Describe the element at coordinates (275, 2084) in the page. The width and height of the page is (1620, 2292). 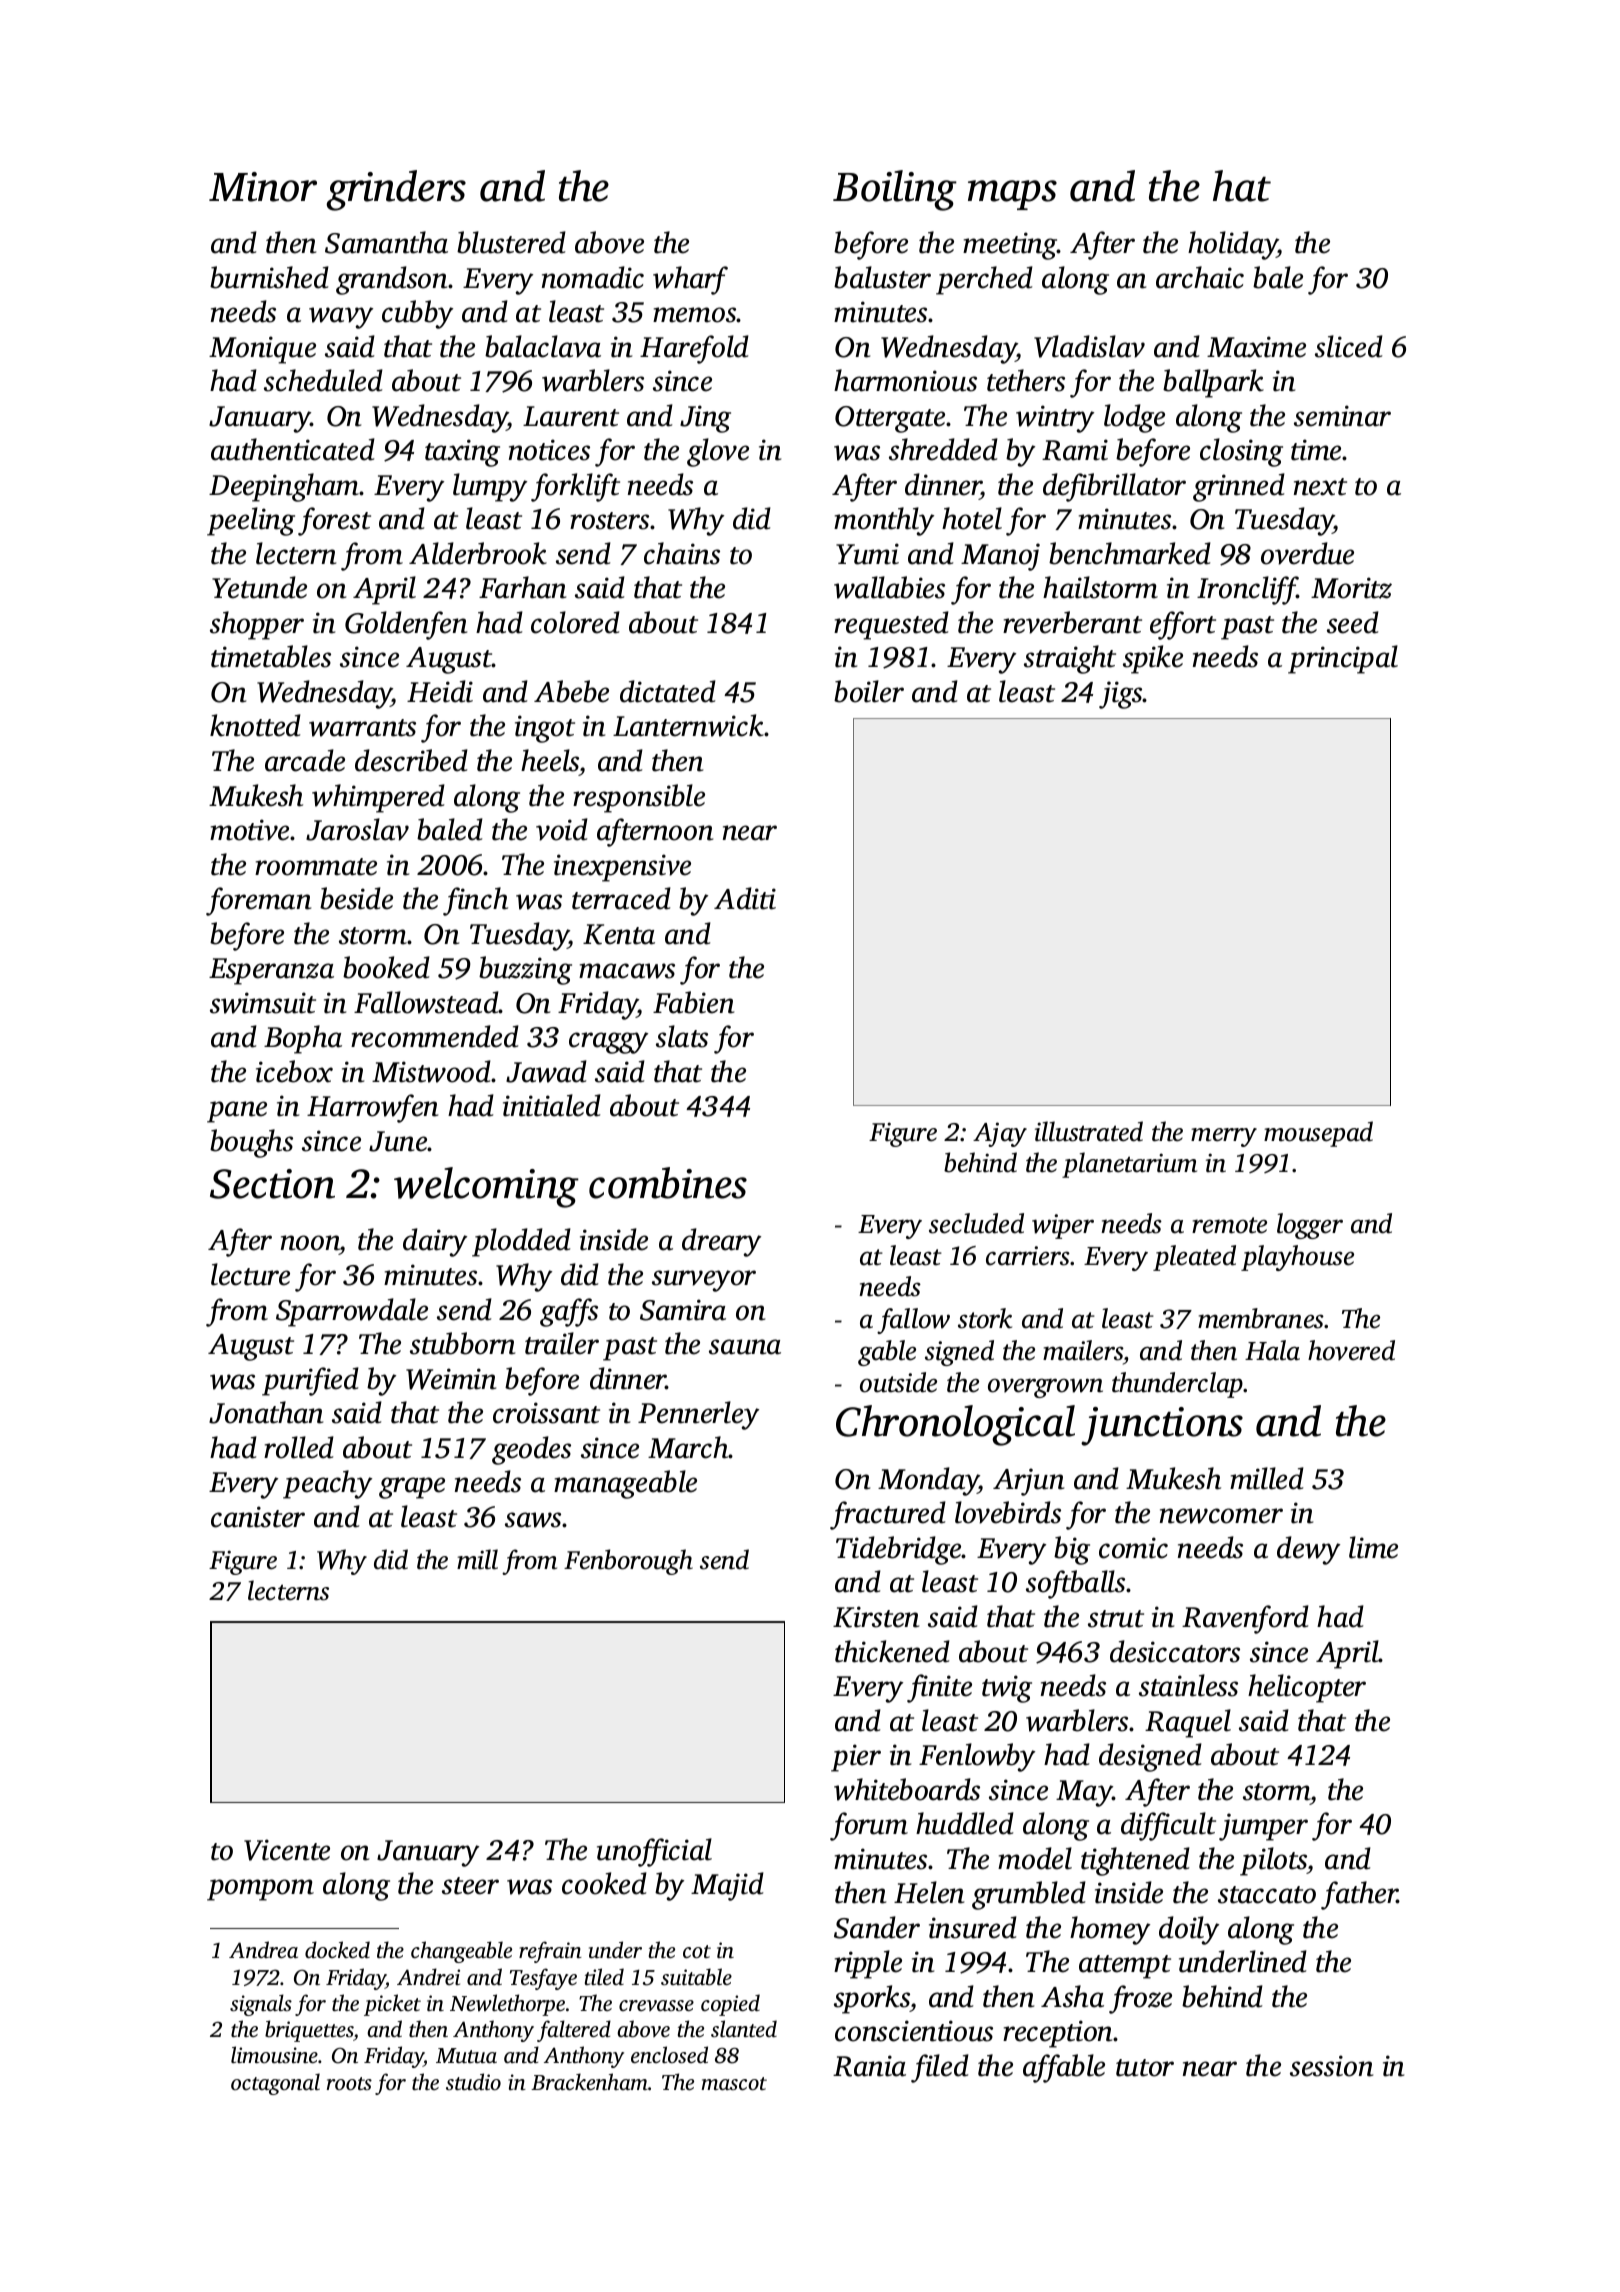
I see `octagonal` at that location.
